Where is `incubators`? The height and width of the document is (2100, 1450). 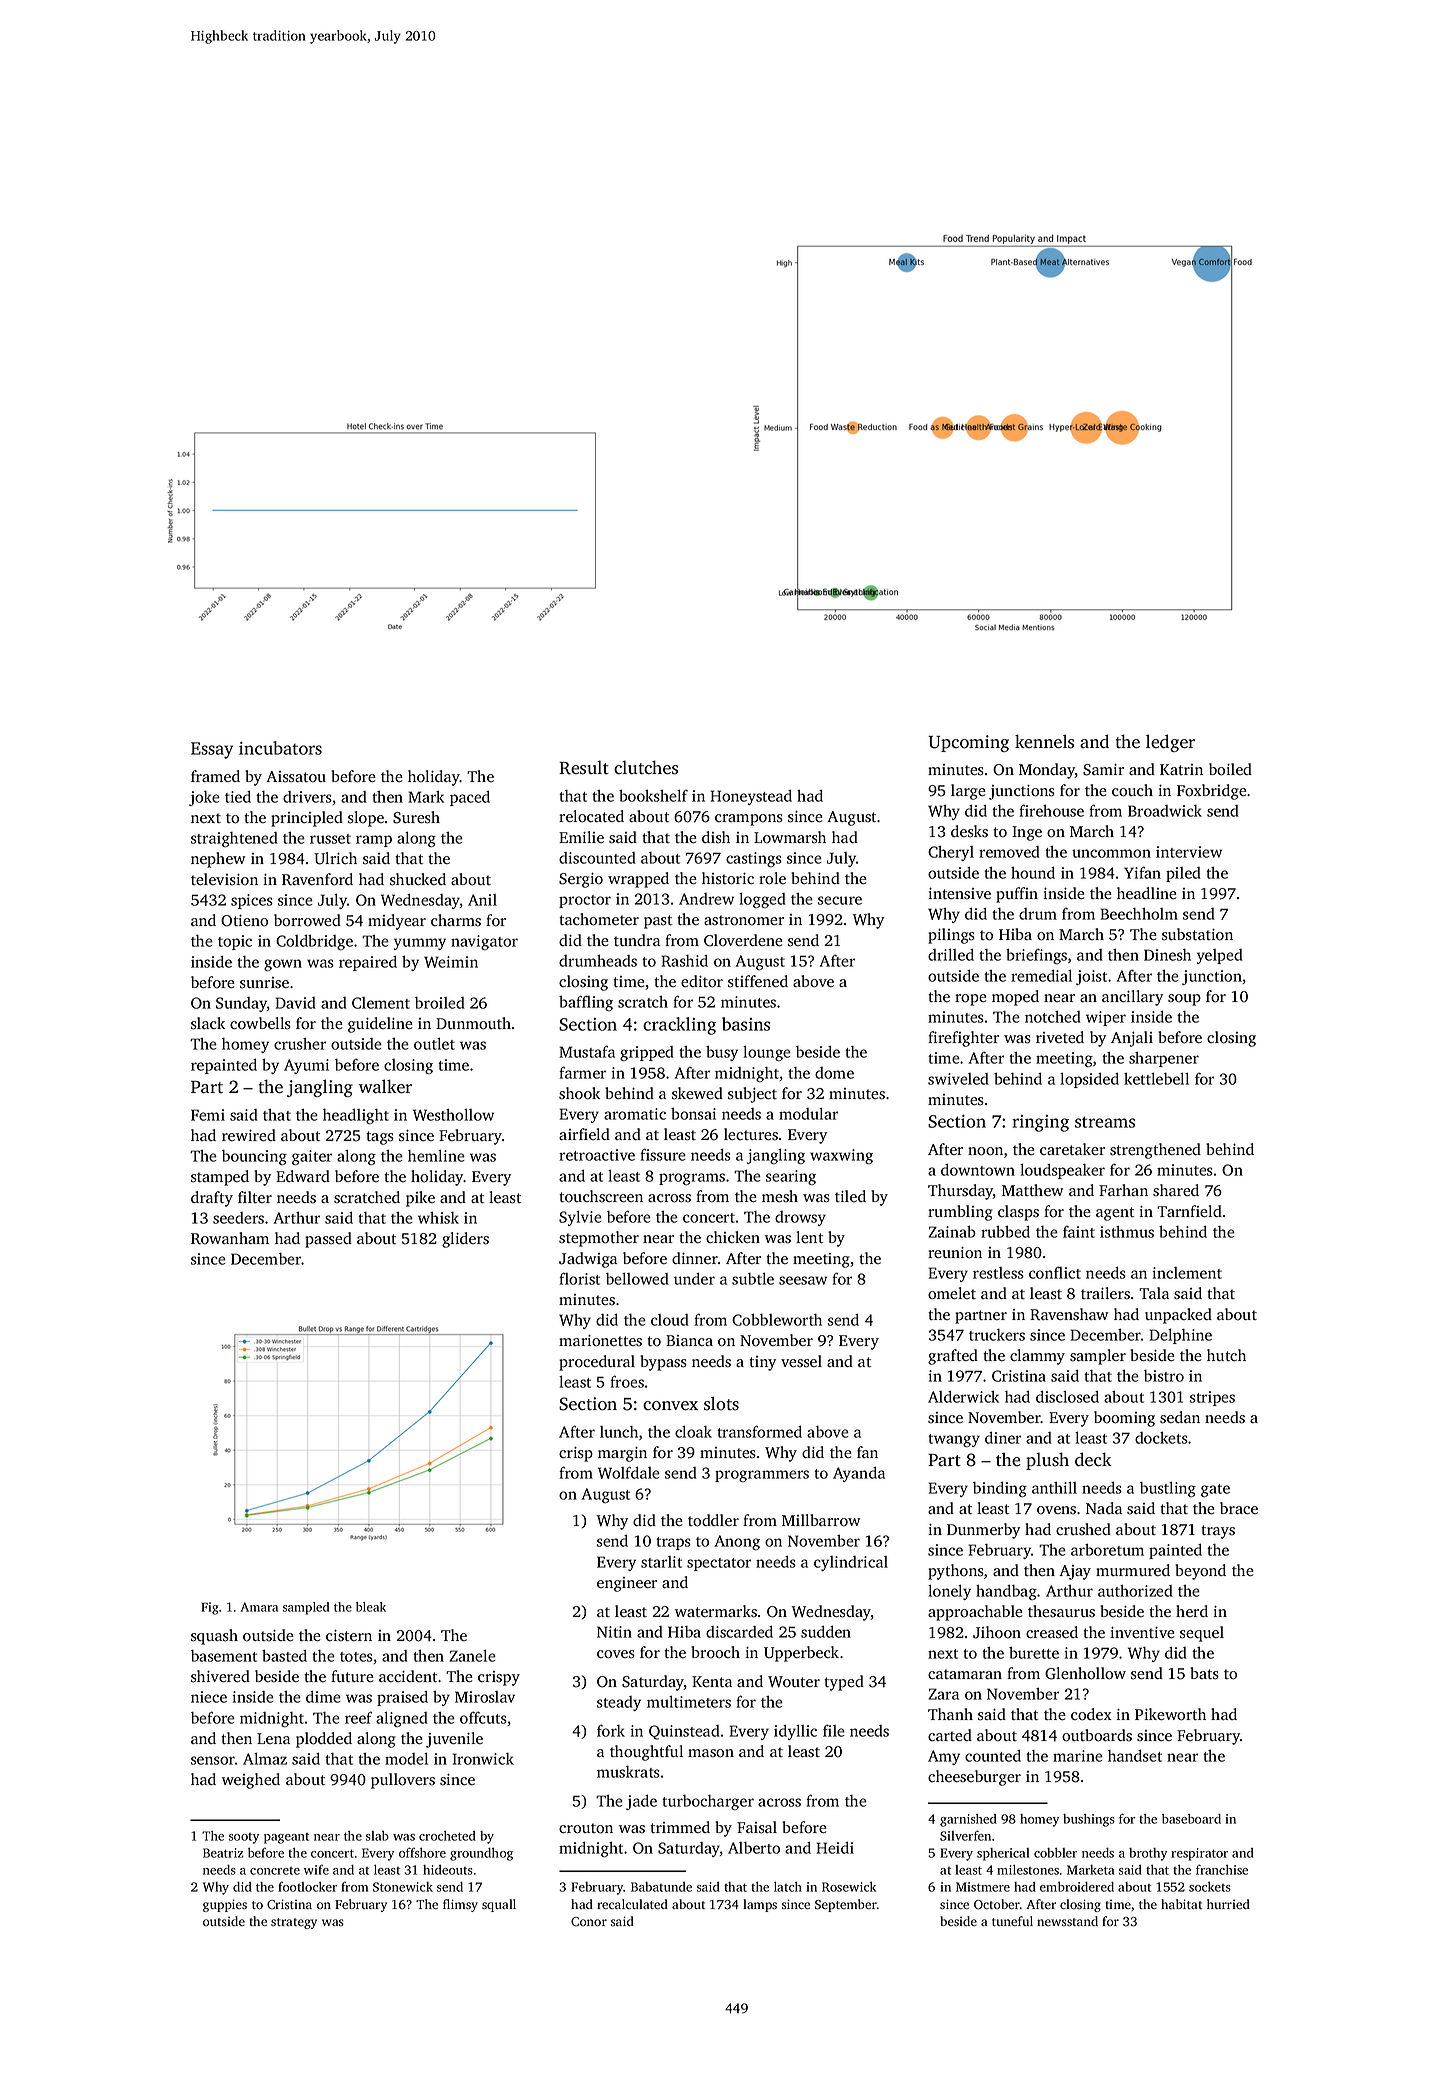
incubators is located at coordinates (280, 748).
